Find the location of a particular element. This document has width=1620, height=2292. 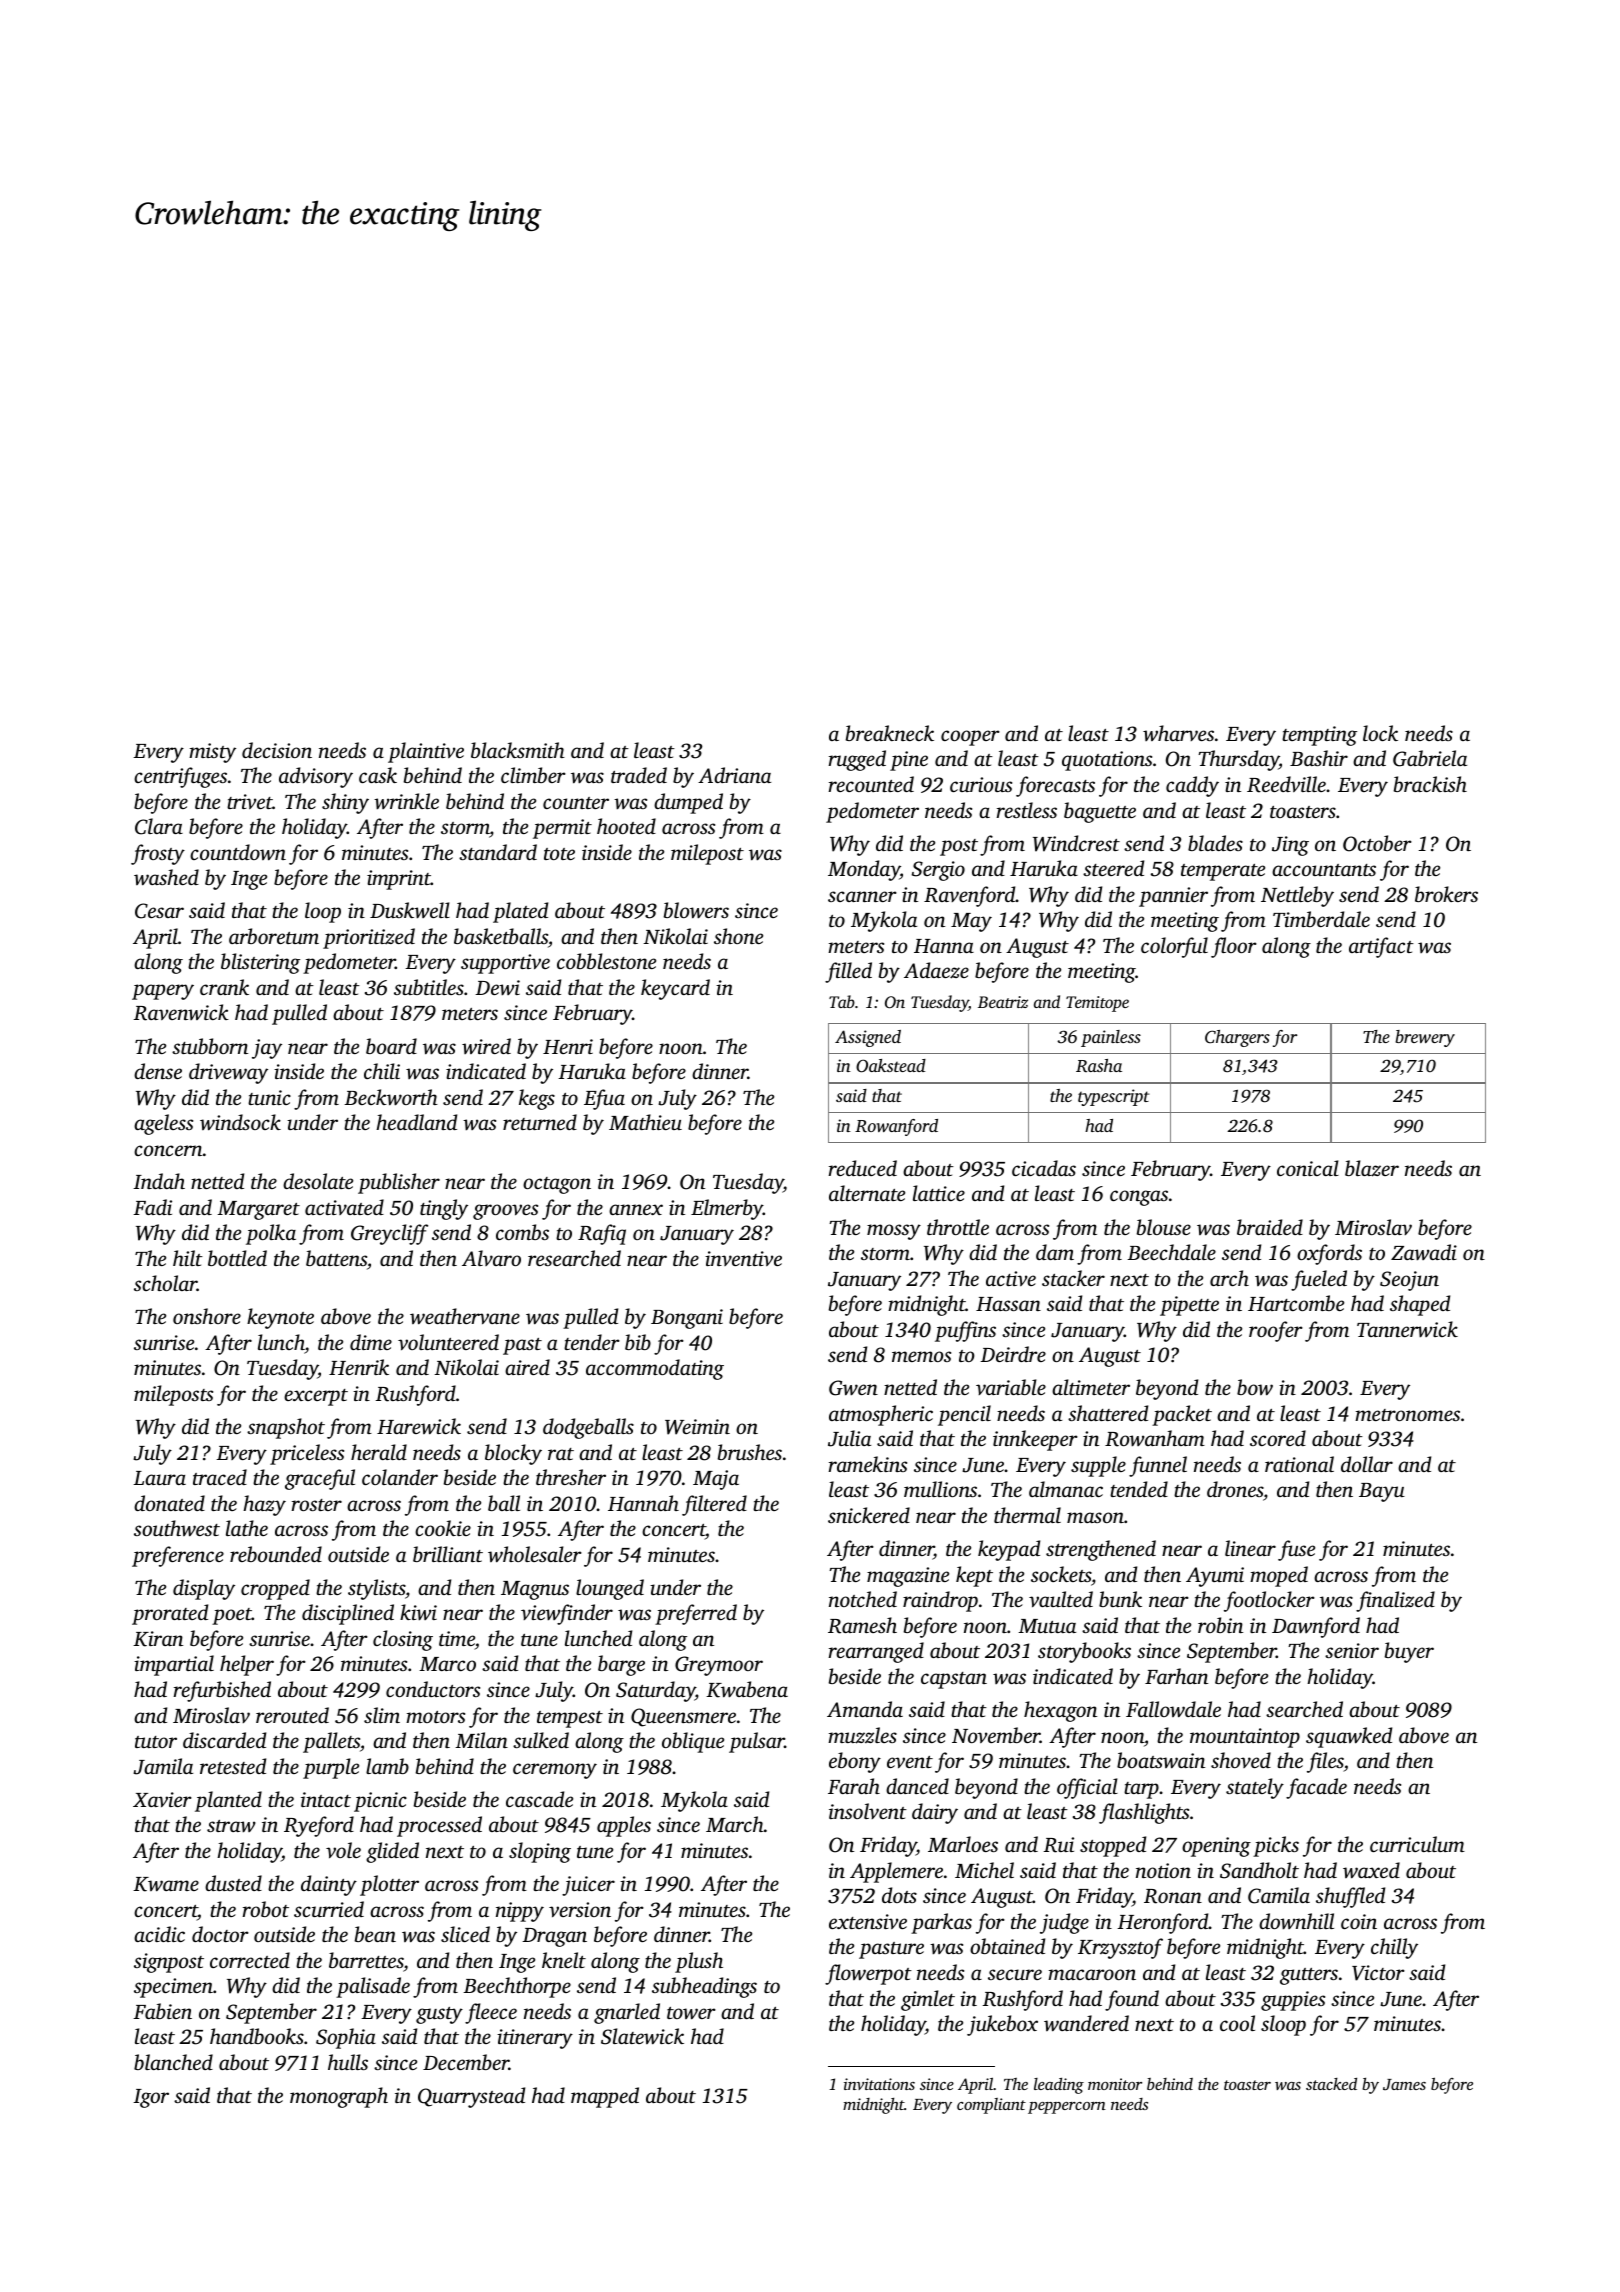

Oakstead is located at coordinates (891, 1066).
